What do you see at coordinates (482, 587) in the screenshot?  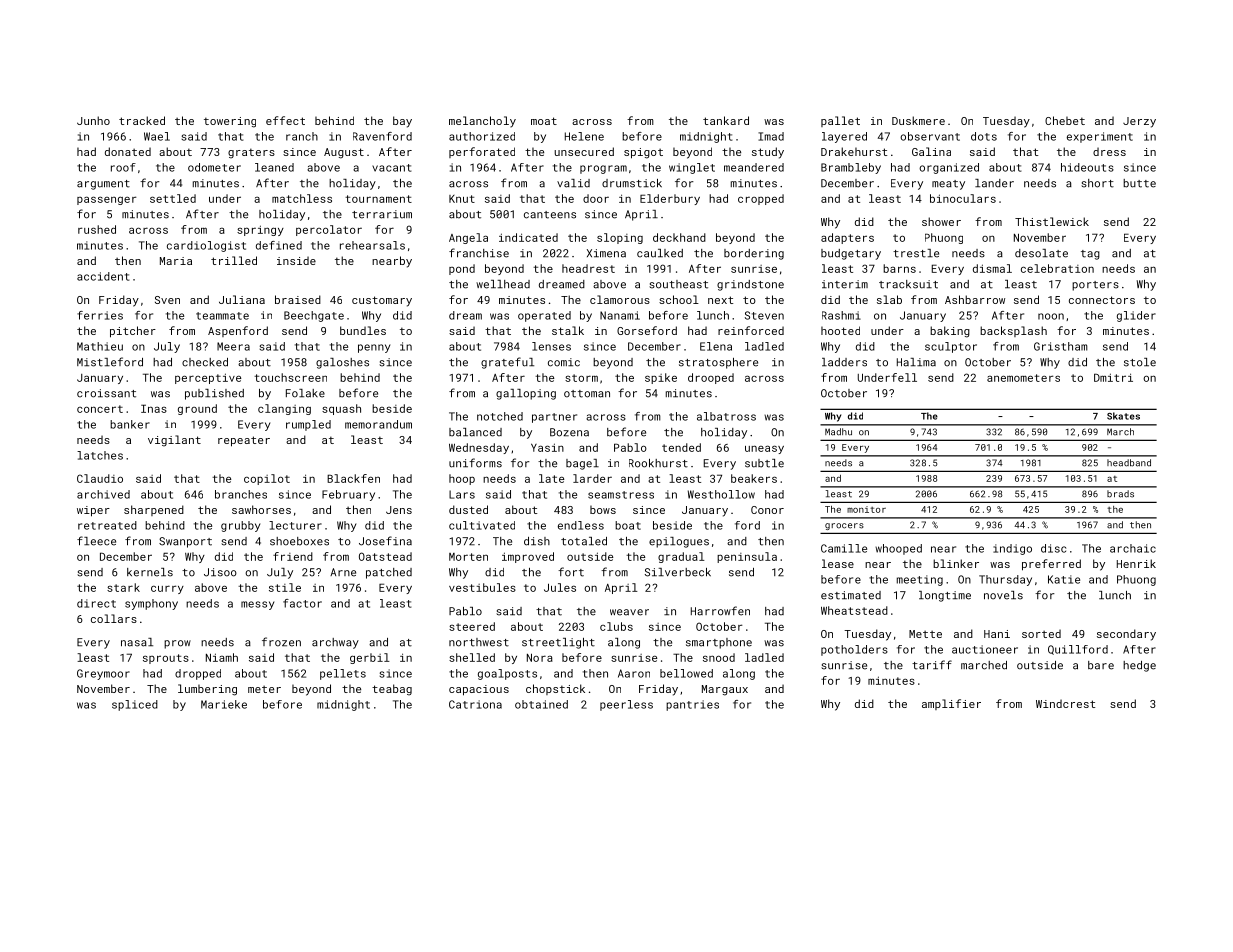 I see `vestibules` at bounding box center [482, 587].
